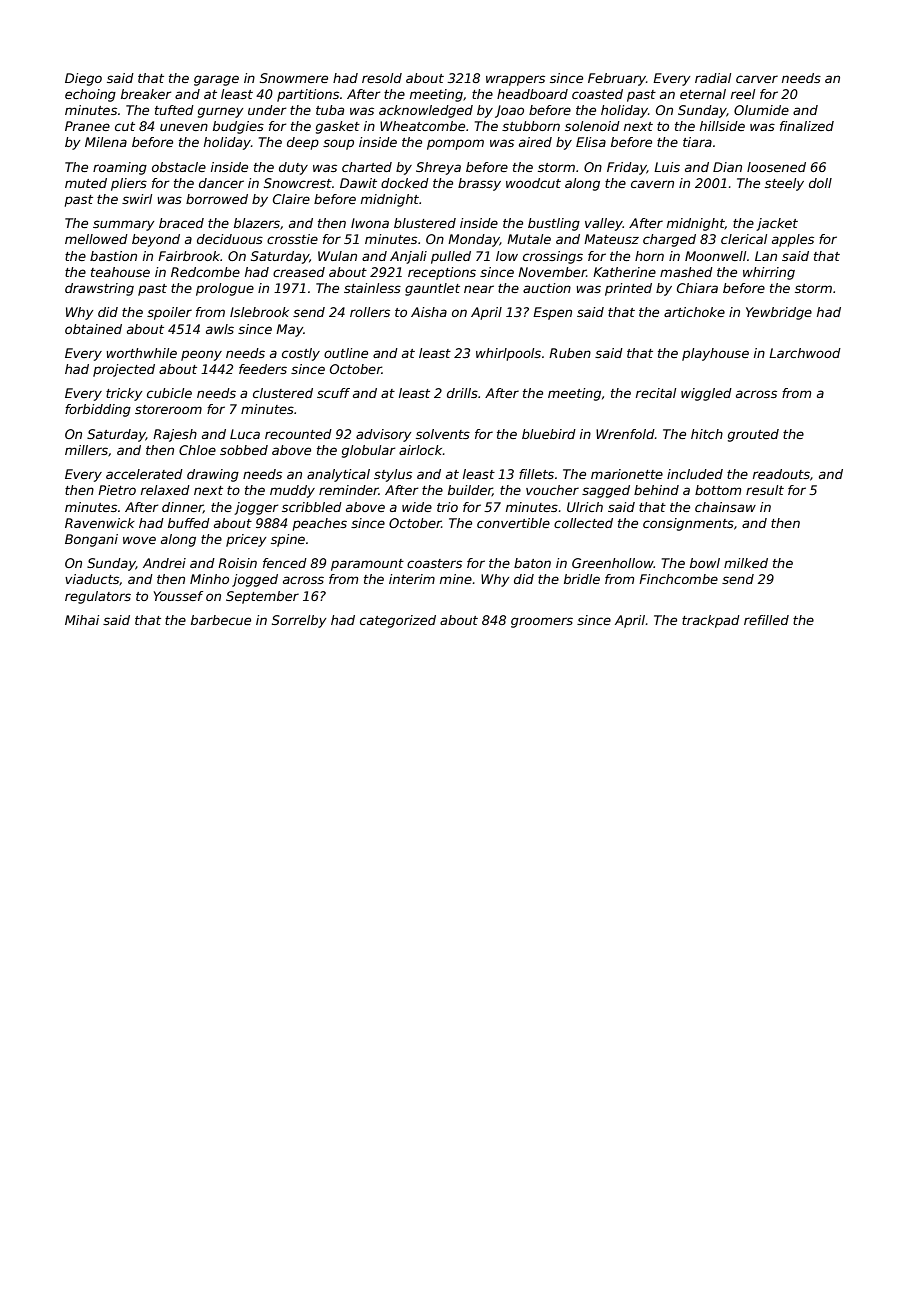 The image size is (908, 1316). What do you see at coordinates (617, 79) in the screenshot?
I see `February` at bounding box center [617, 79].
